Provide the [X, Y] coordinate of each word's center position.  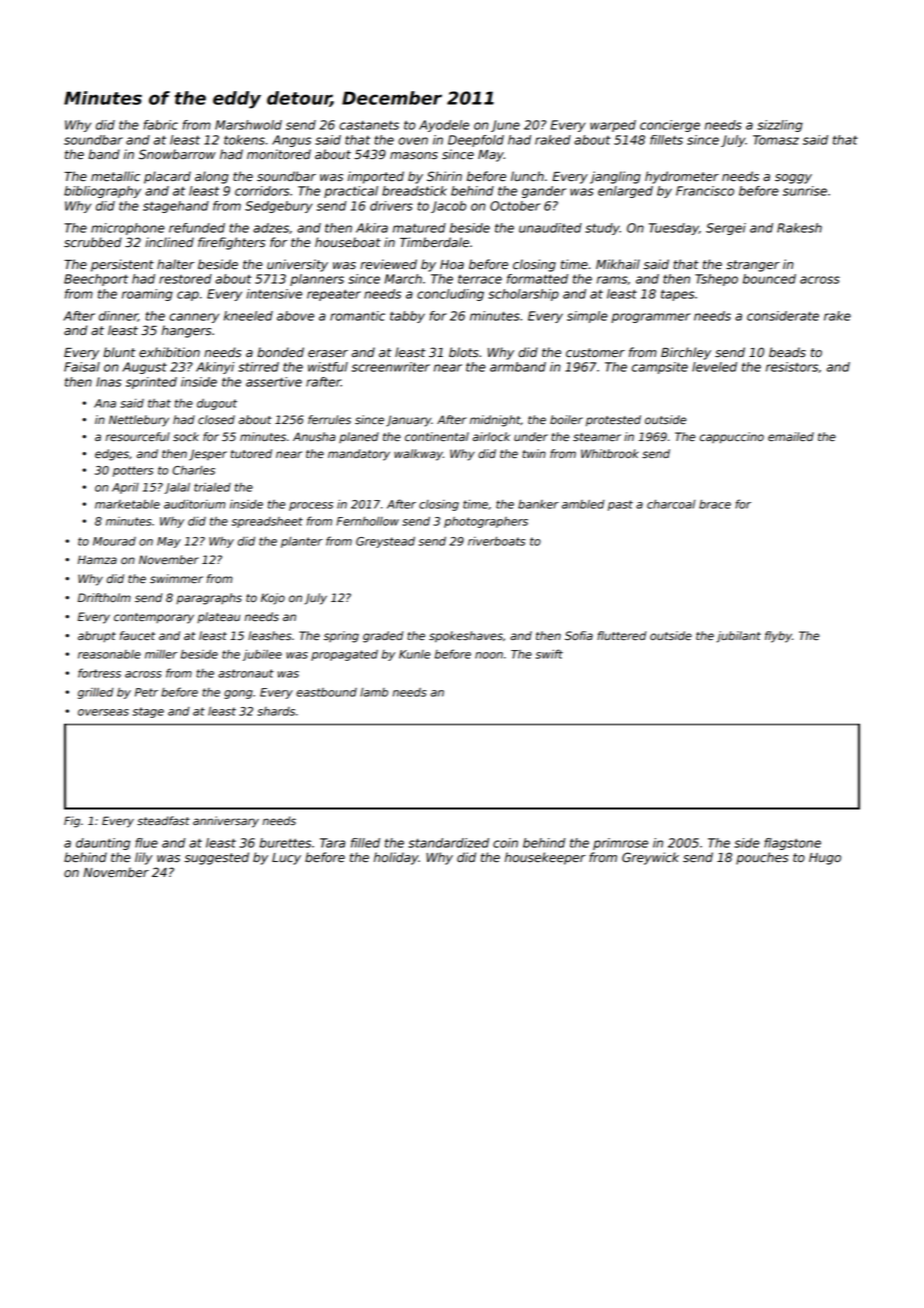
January [408, 421]
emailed [791, 437]
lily [143, 858]
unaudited [550, 228]
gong [238, 694]
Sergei [726, 229]
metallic [115, 176]
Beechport [96, 280]
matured [419, 228]
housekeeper [545, 858]
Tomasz [776, 140]
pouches [762, 858]
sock [186, 437]
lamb [374, 692]
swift [549, 654]
